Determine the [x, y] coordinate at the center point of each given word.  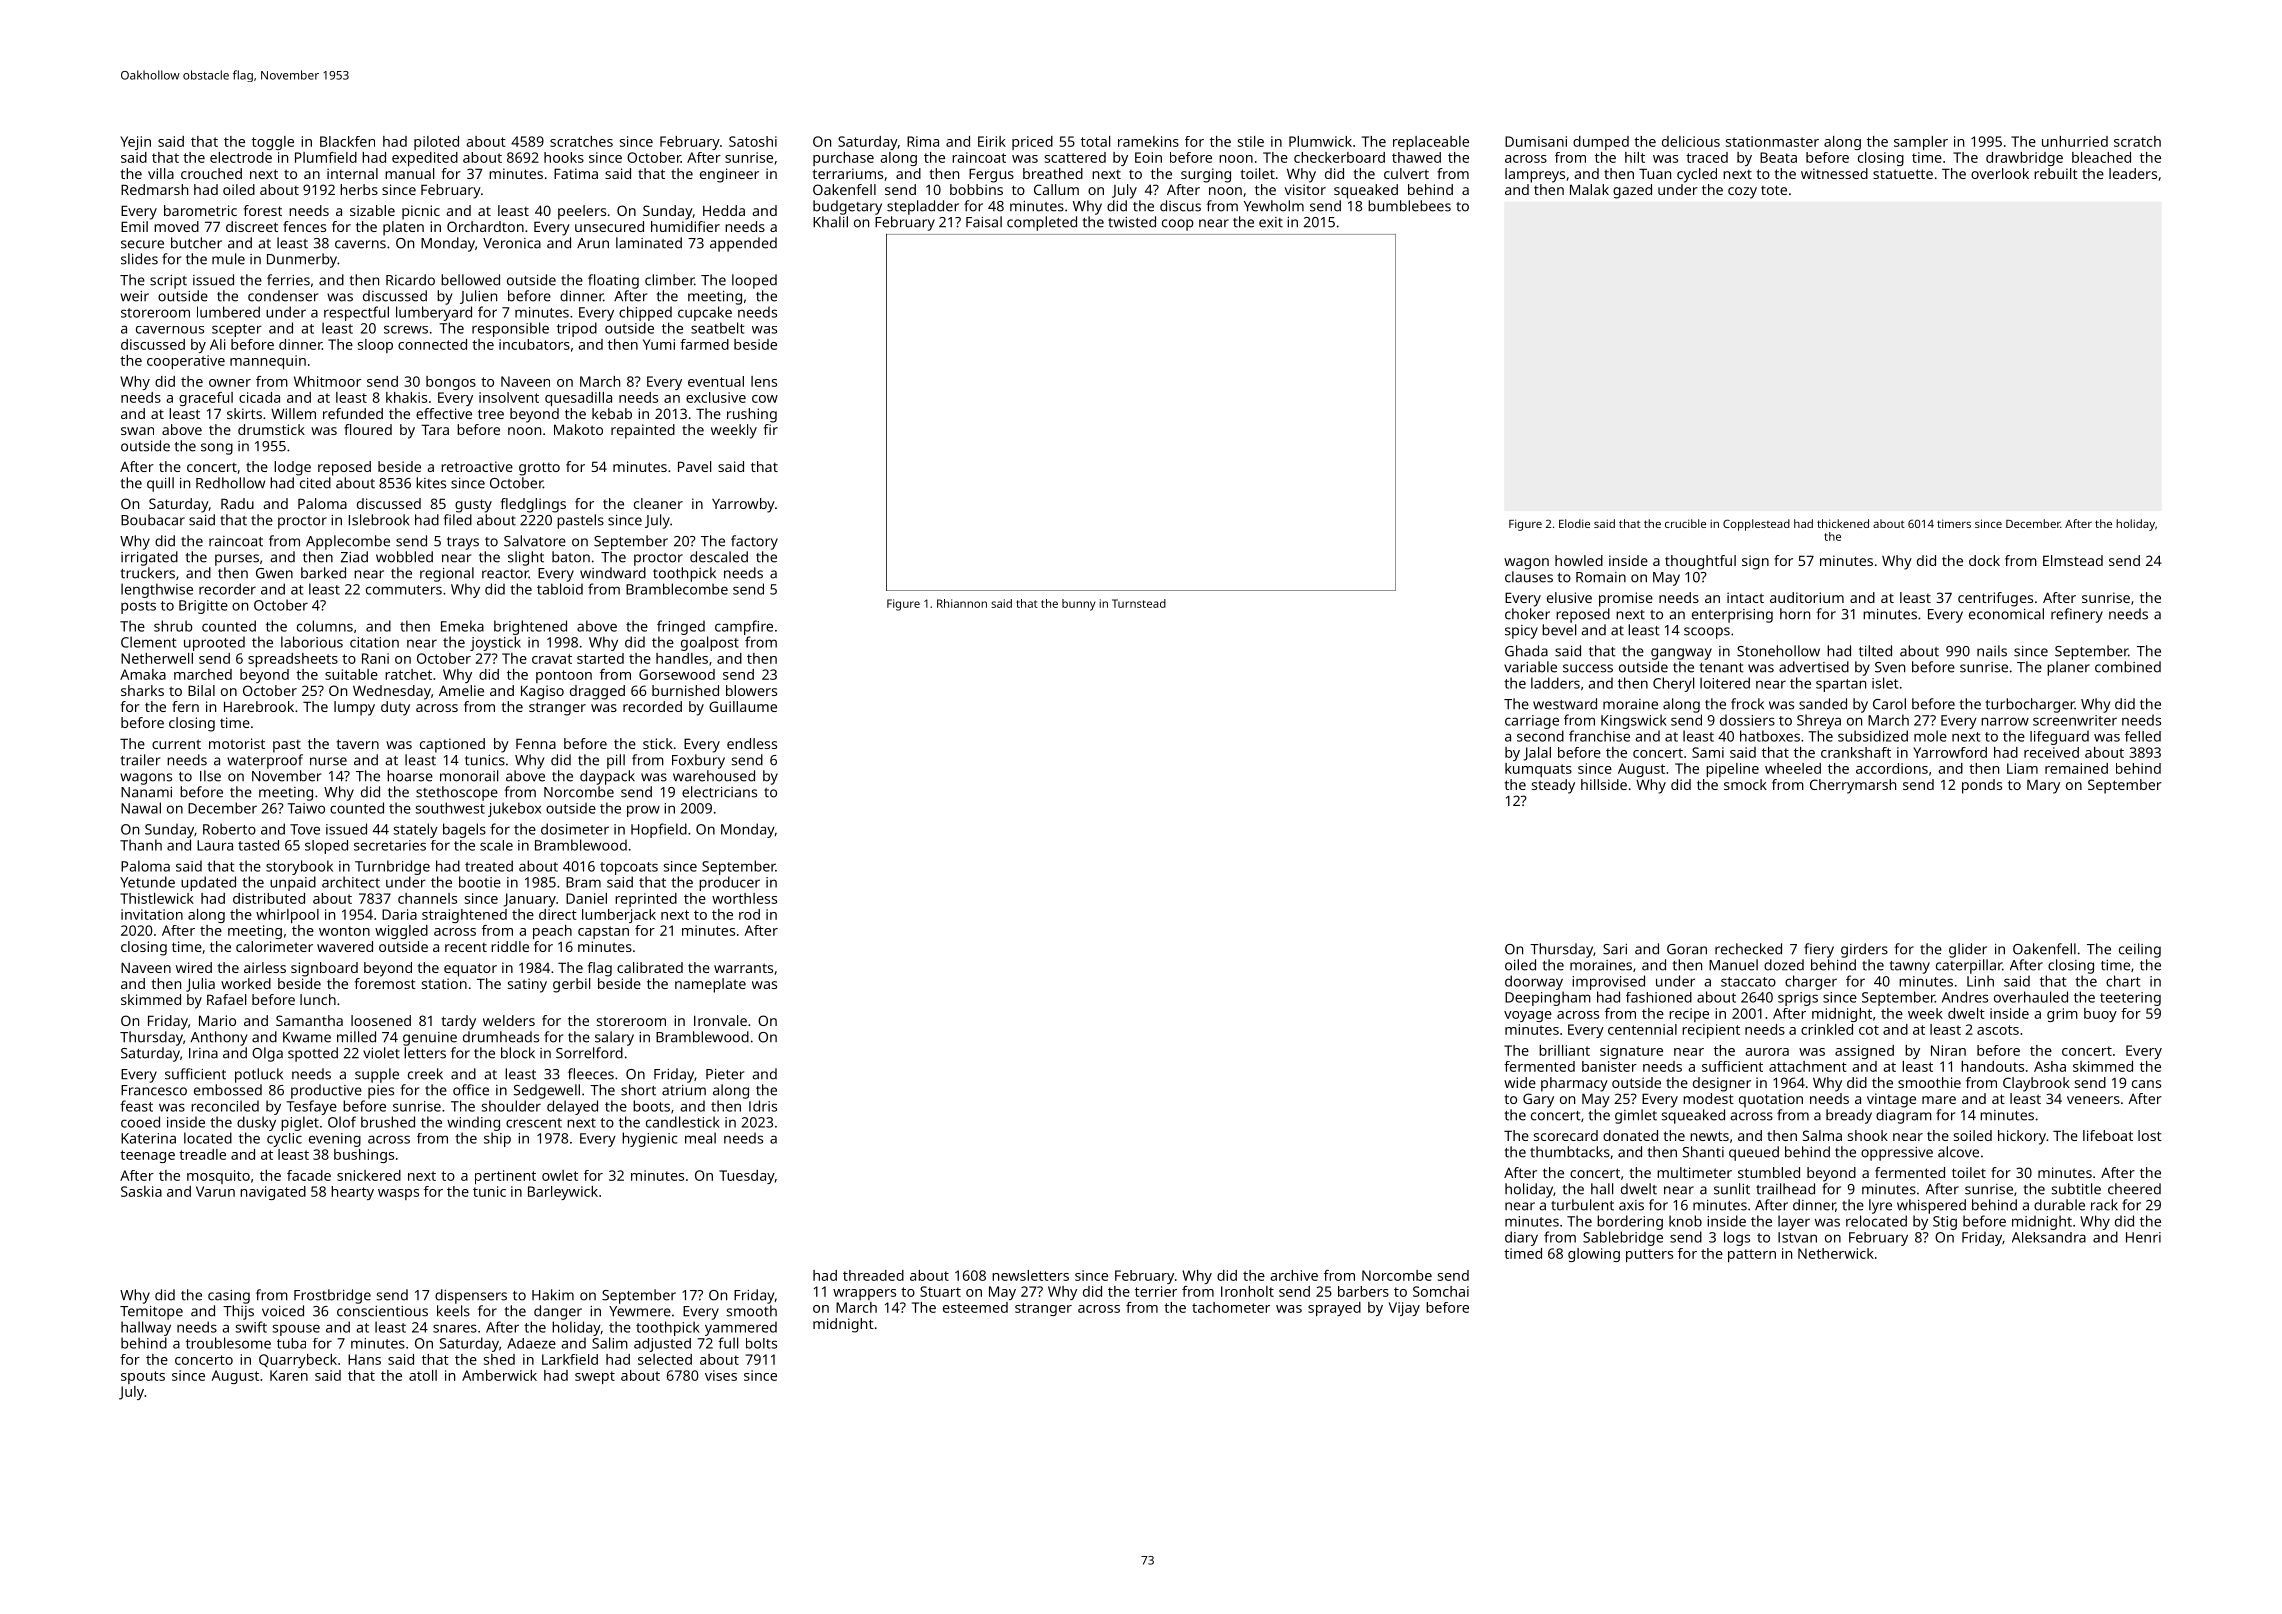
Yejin [135, 143]
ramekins [1148, 141]
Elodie [1574, 523]
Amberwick [499, 1375]
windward [613, 573]
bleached [2101, 157]
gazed [1632, 191]
